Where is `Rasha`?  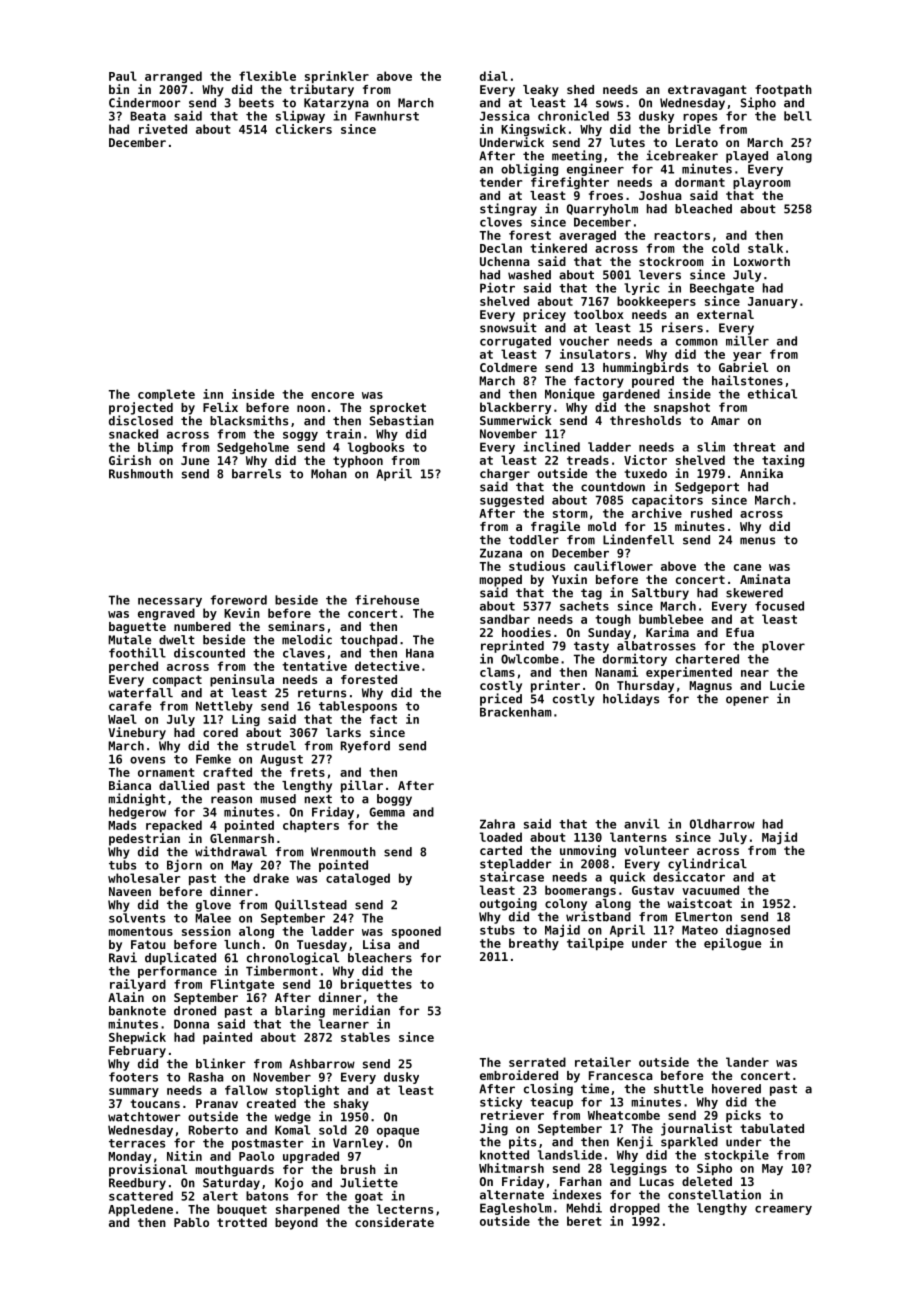
Rasha is located at coordinates (206, 1077).
